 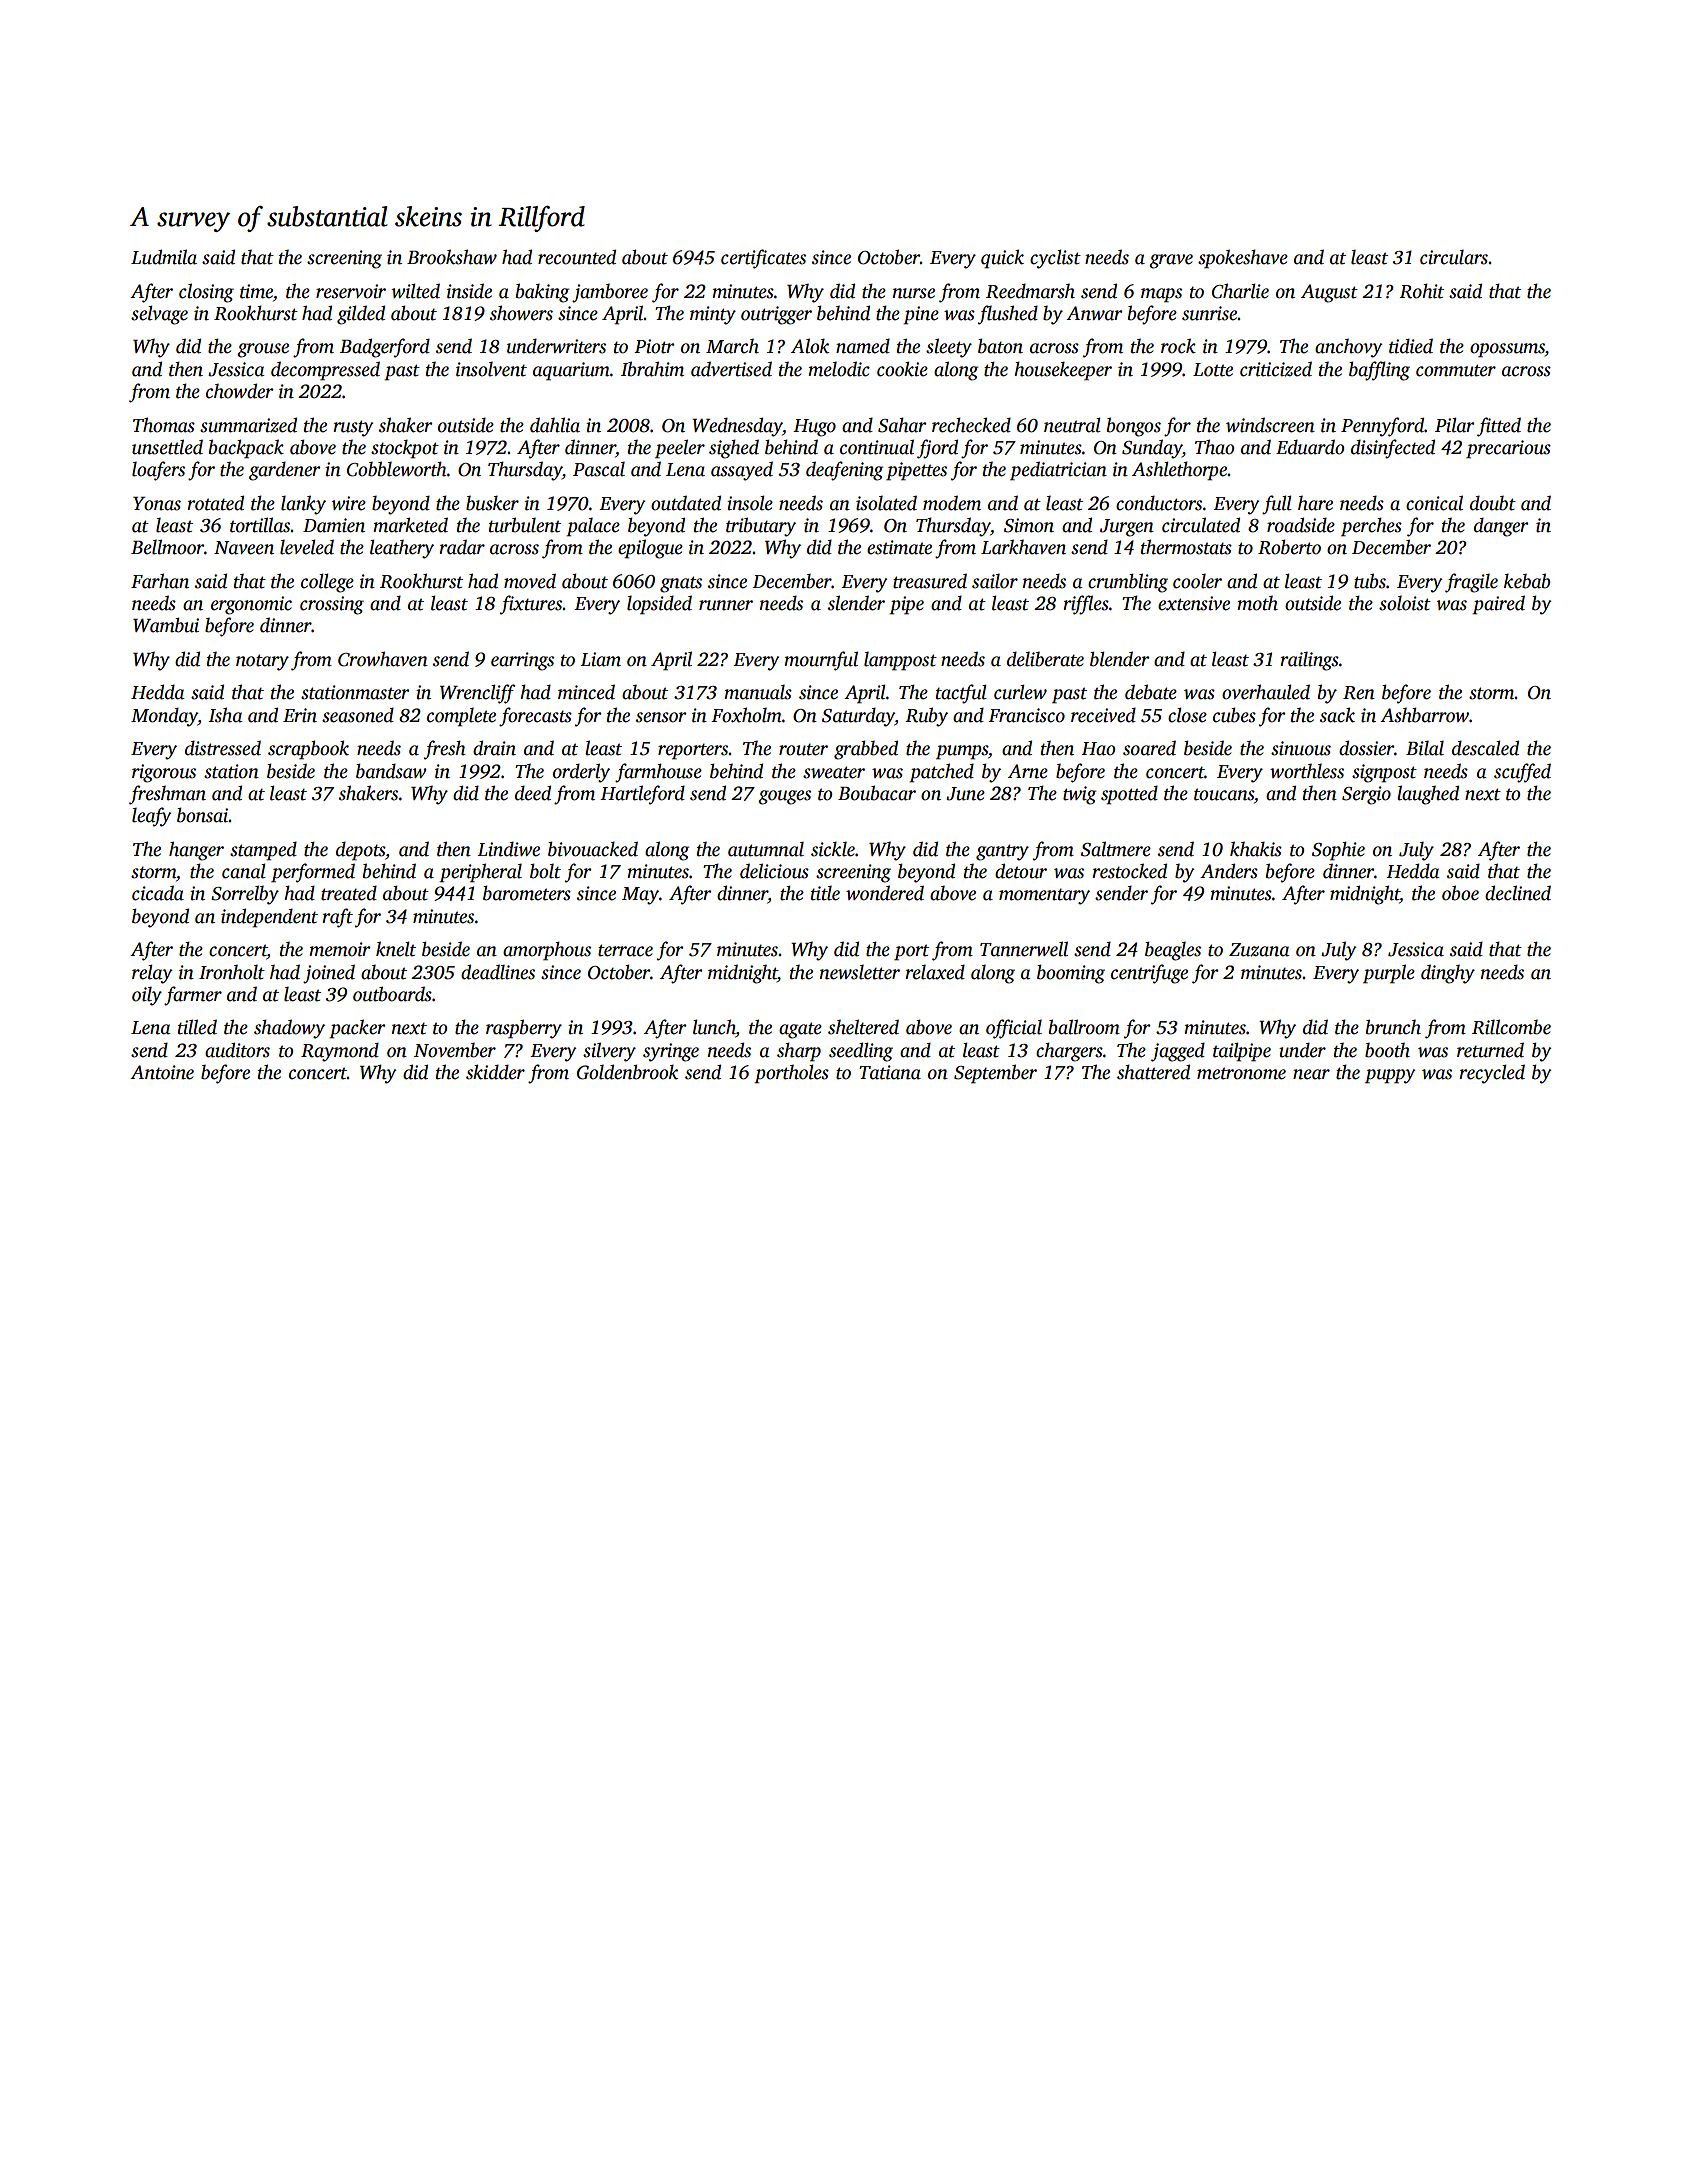 I want to click on momentary, so click(x=1044, y=897).
